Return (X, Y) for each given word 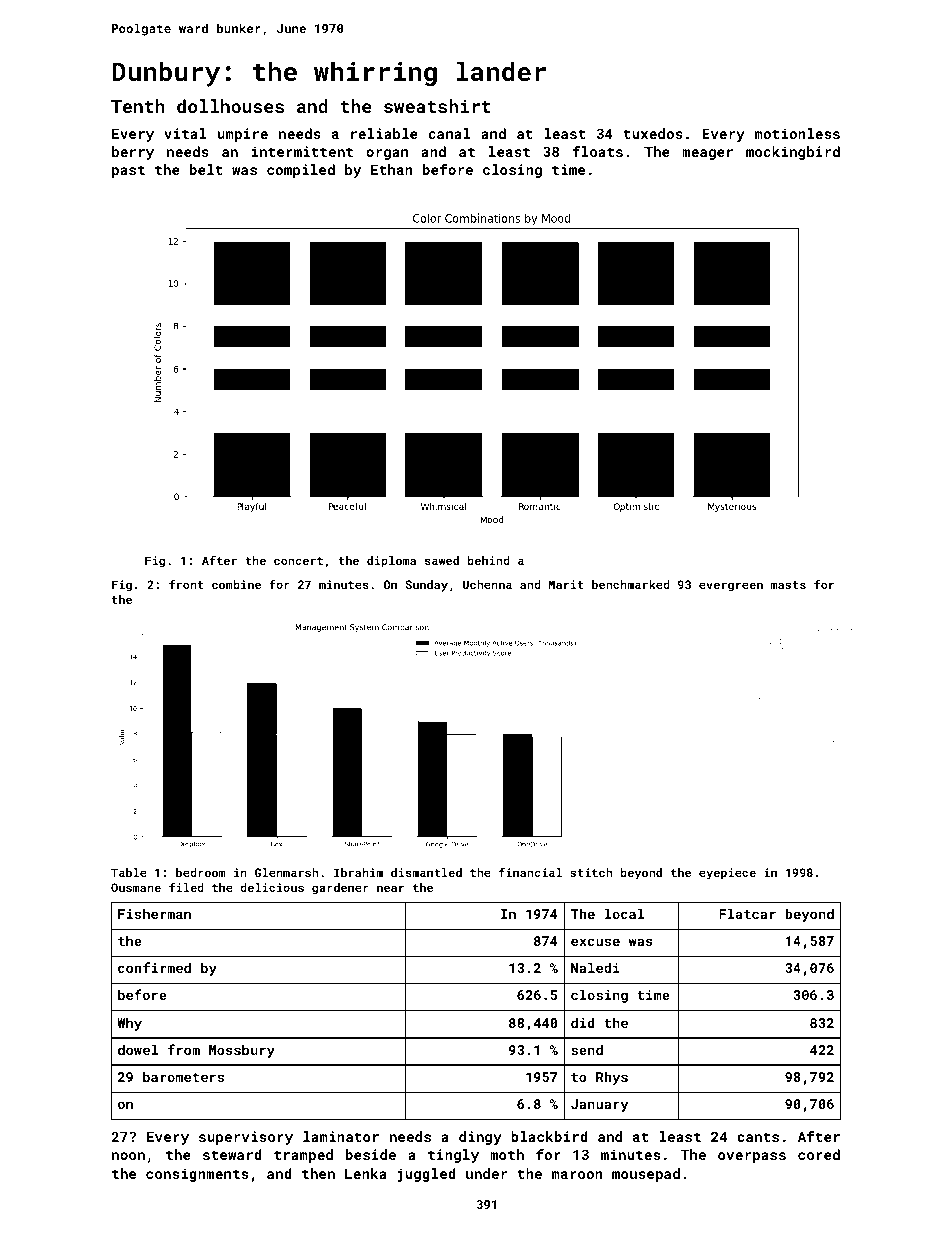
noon (128, 1156)
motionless (797, 133)
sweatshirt (437, 106)
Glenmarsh (286, 872)
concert (298, 561)
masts (788, 585)
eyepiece (727, 874)
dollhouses (230, 106)
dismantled (426, 872)
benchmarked (631, 584)
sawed (442, 560)
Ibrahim (358, 872)
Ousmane (136, 887)
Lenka (366, 1173)
